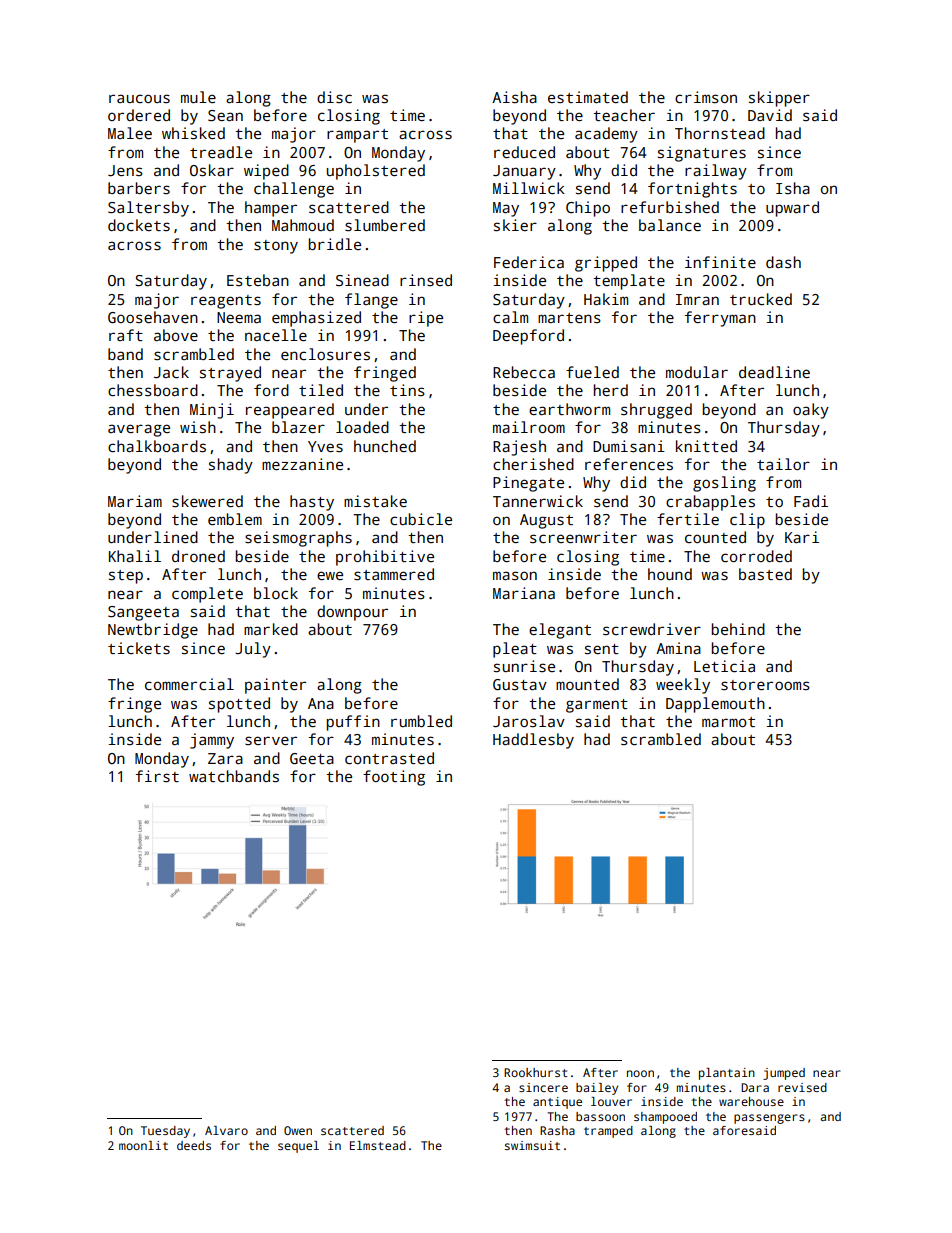 The height and width of the screenshot is (1233, 952). What do you see at coordinates (334, 97) in the screenshot?
I see `disc` at bounding box center [334, 97].
